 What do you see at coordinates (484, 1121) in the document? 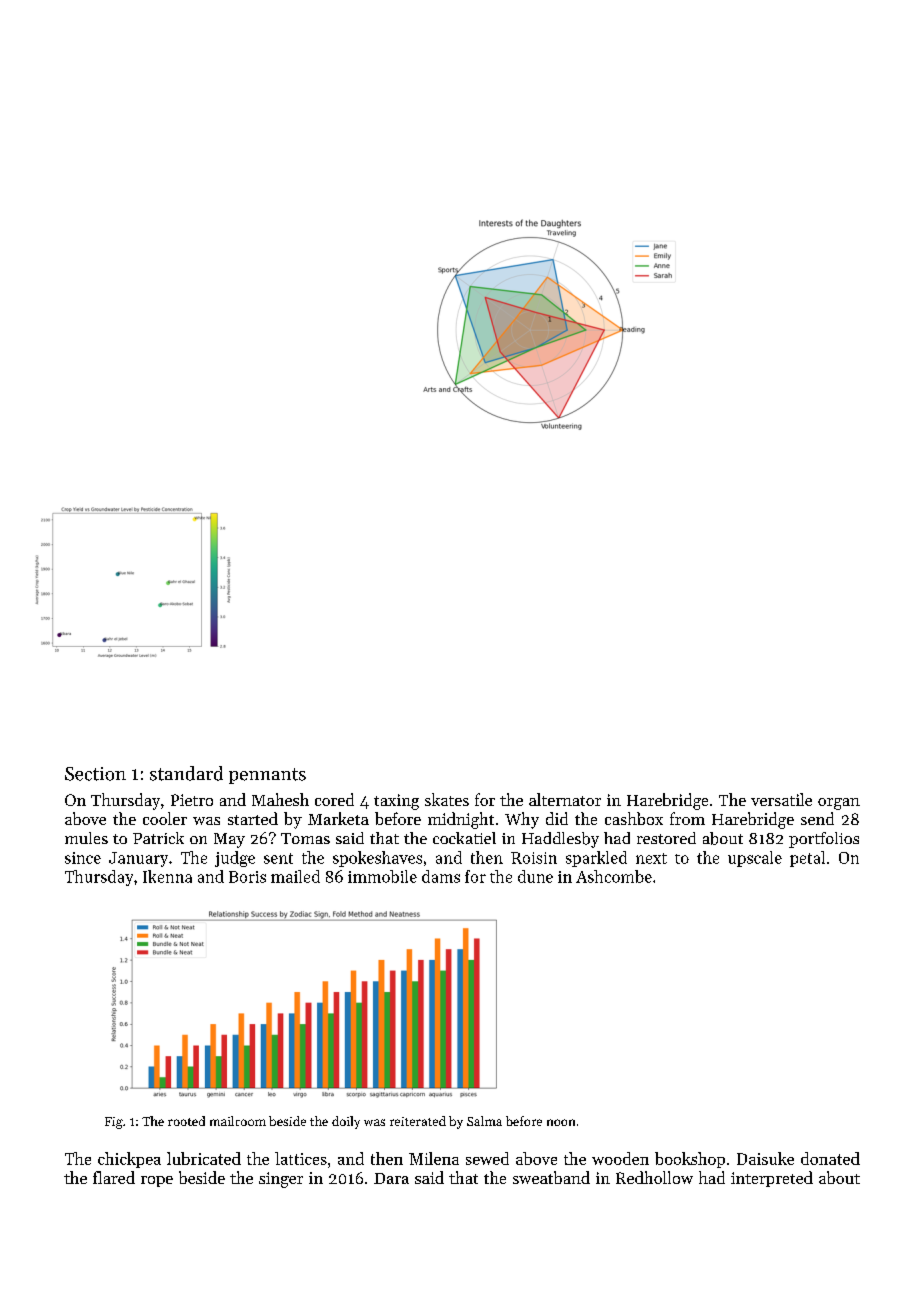
I see `Salma` at bounding box center [484, 1121].
